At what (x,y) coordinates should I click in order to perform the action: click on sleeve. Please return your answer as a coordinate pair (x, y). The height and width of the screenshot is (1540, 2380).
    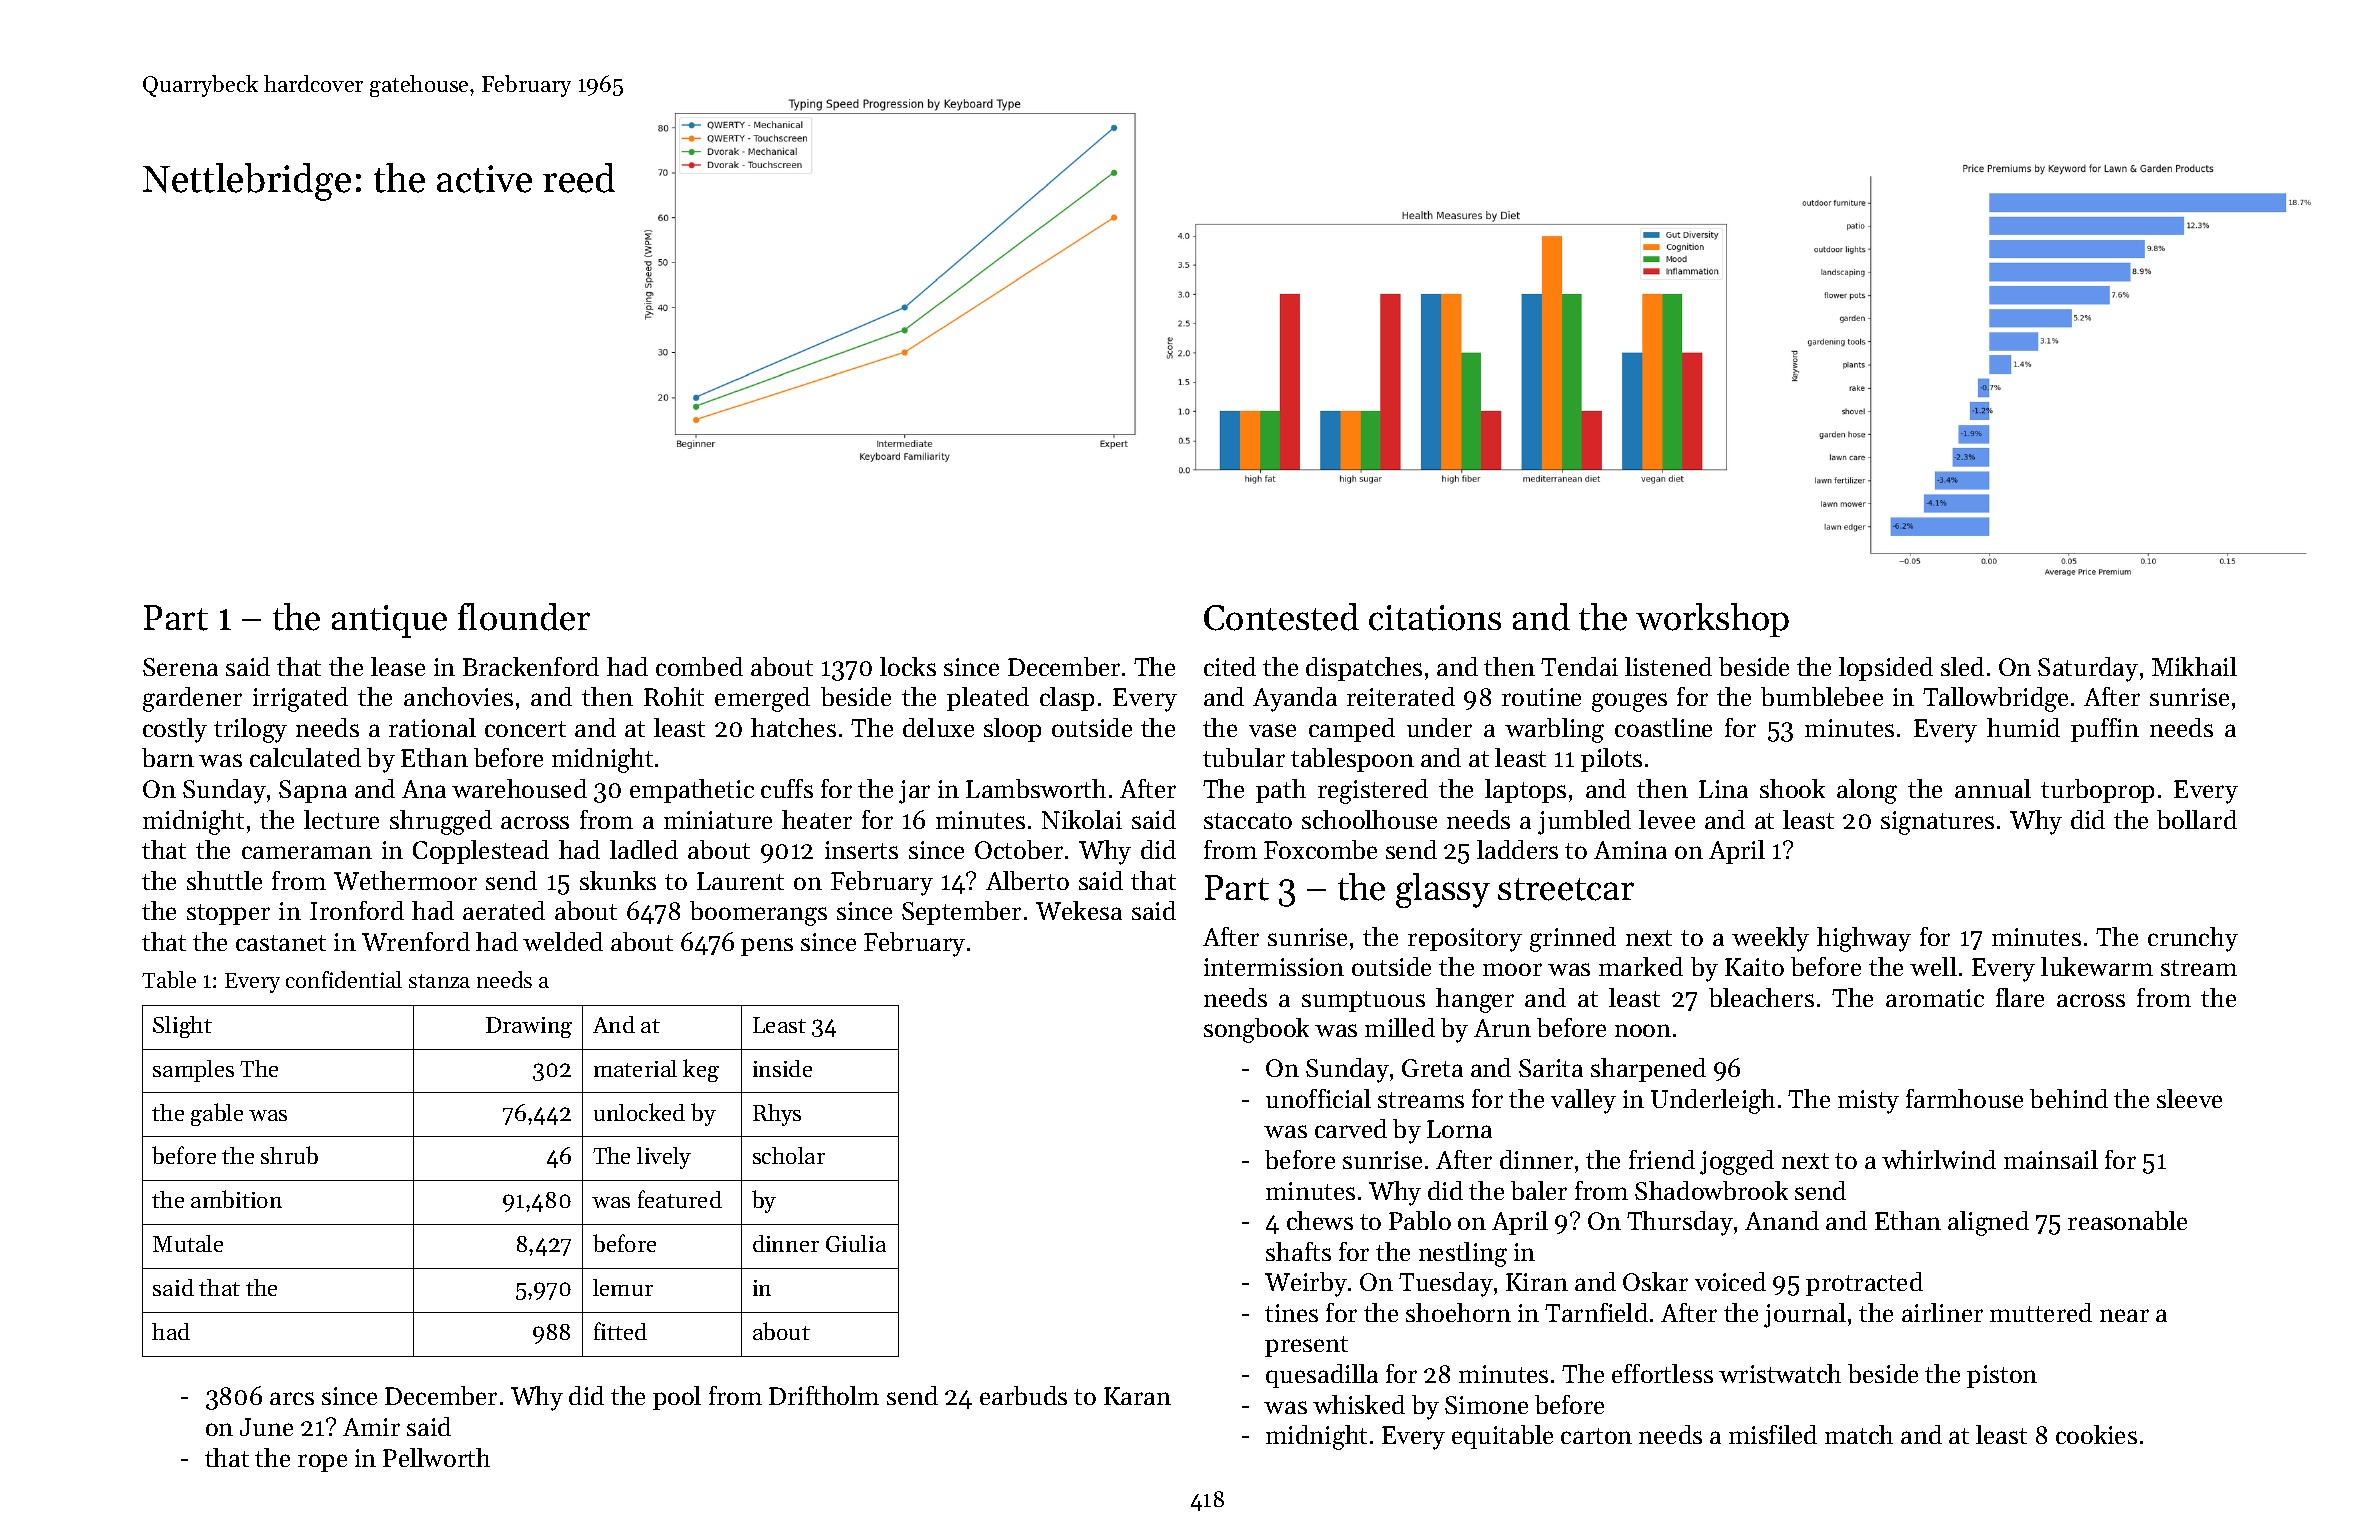
    Looking at the image, I should click on (2189, 1098).
